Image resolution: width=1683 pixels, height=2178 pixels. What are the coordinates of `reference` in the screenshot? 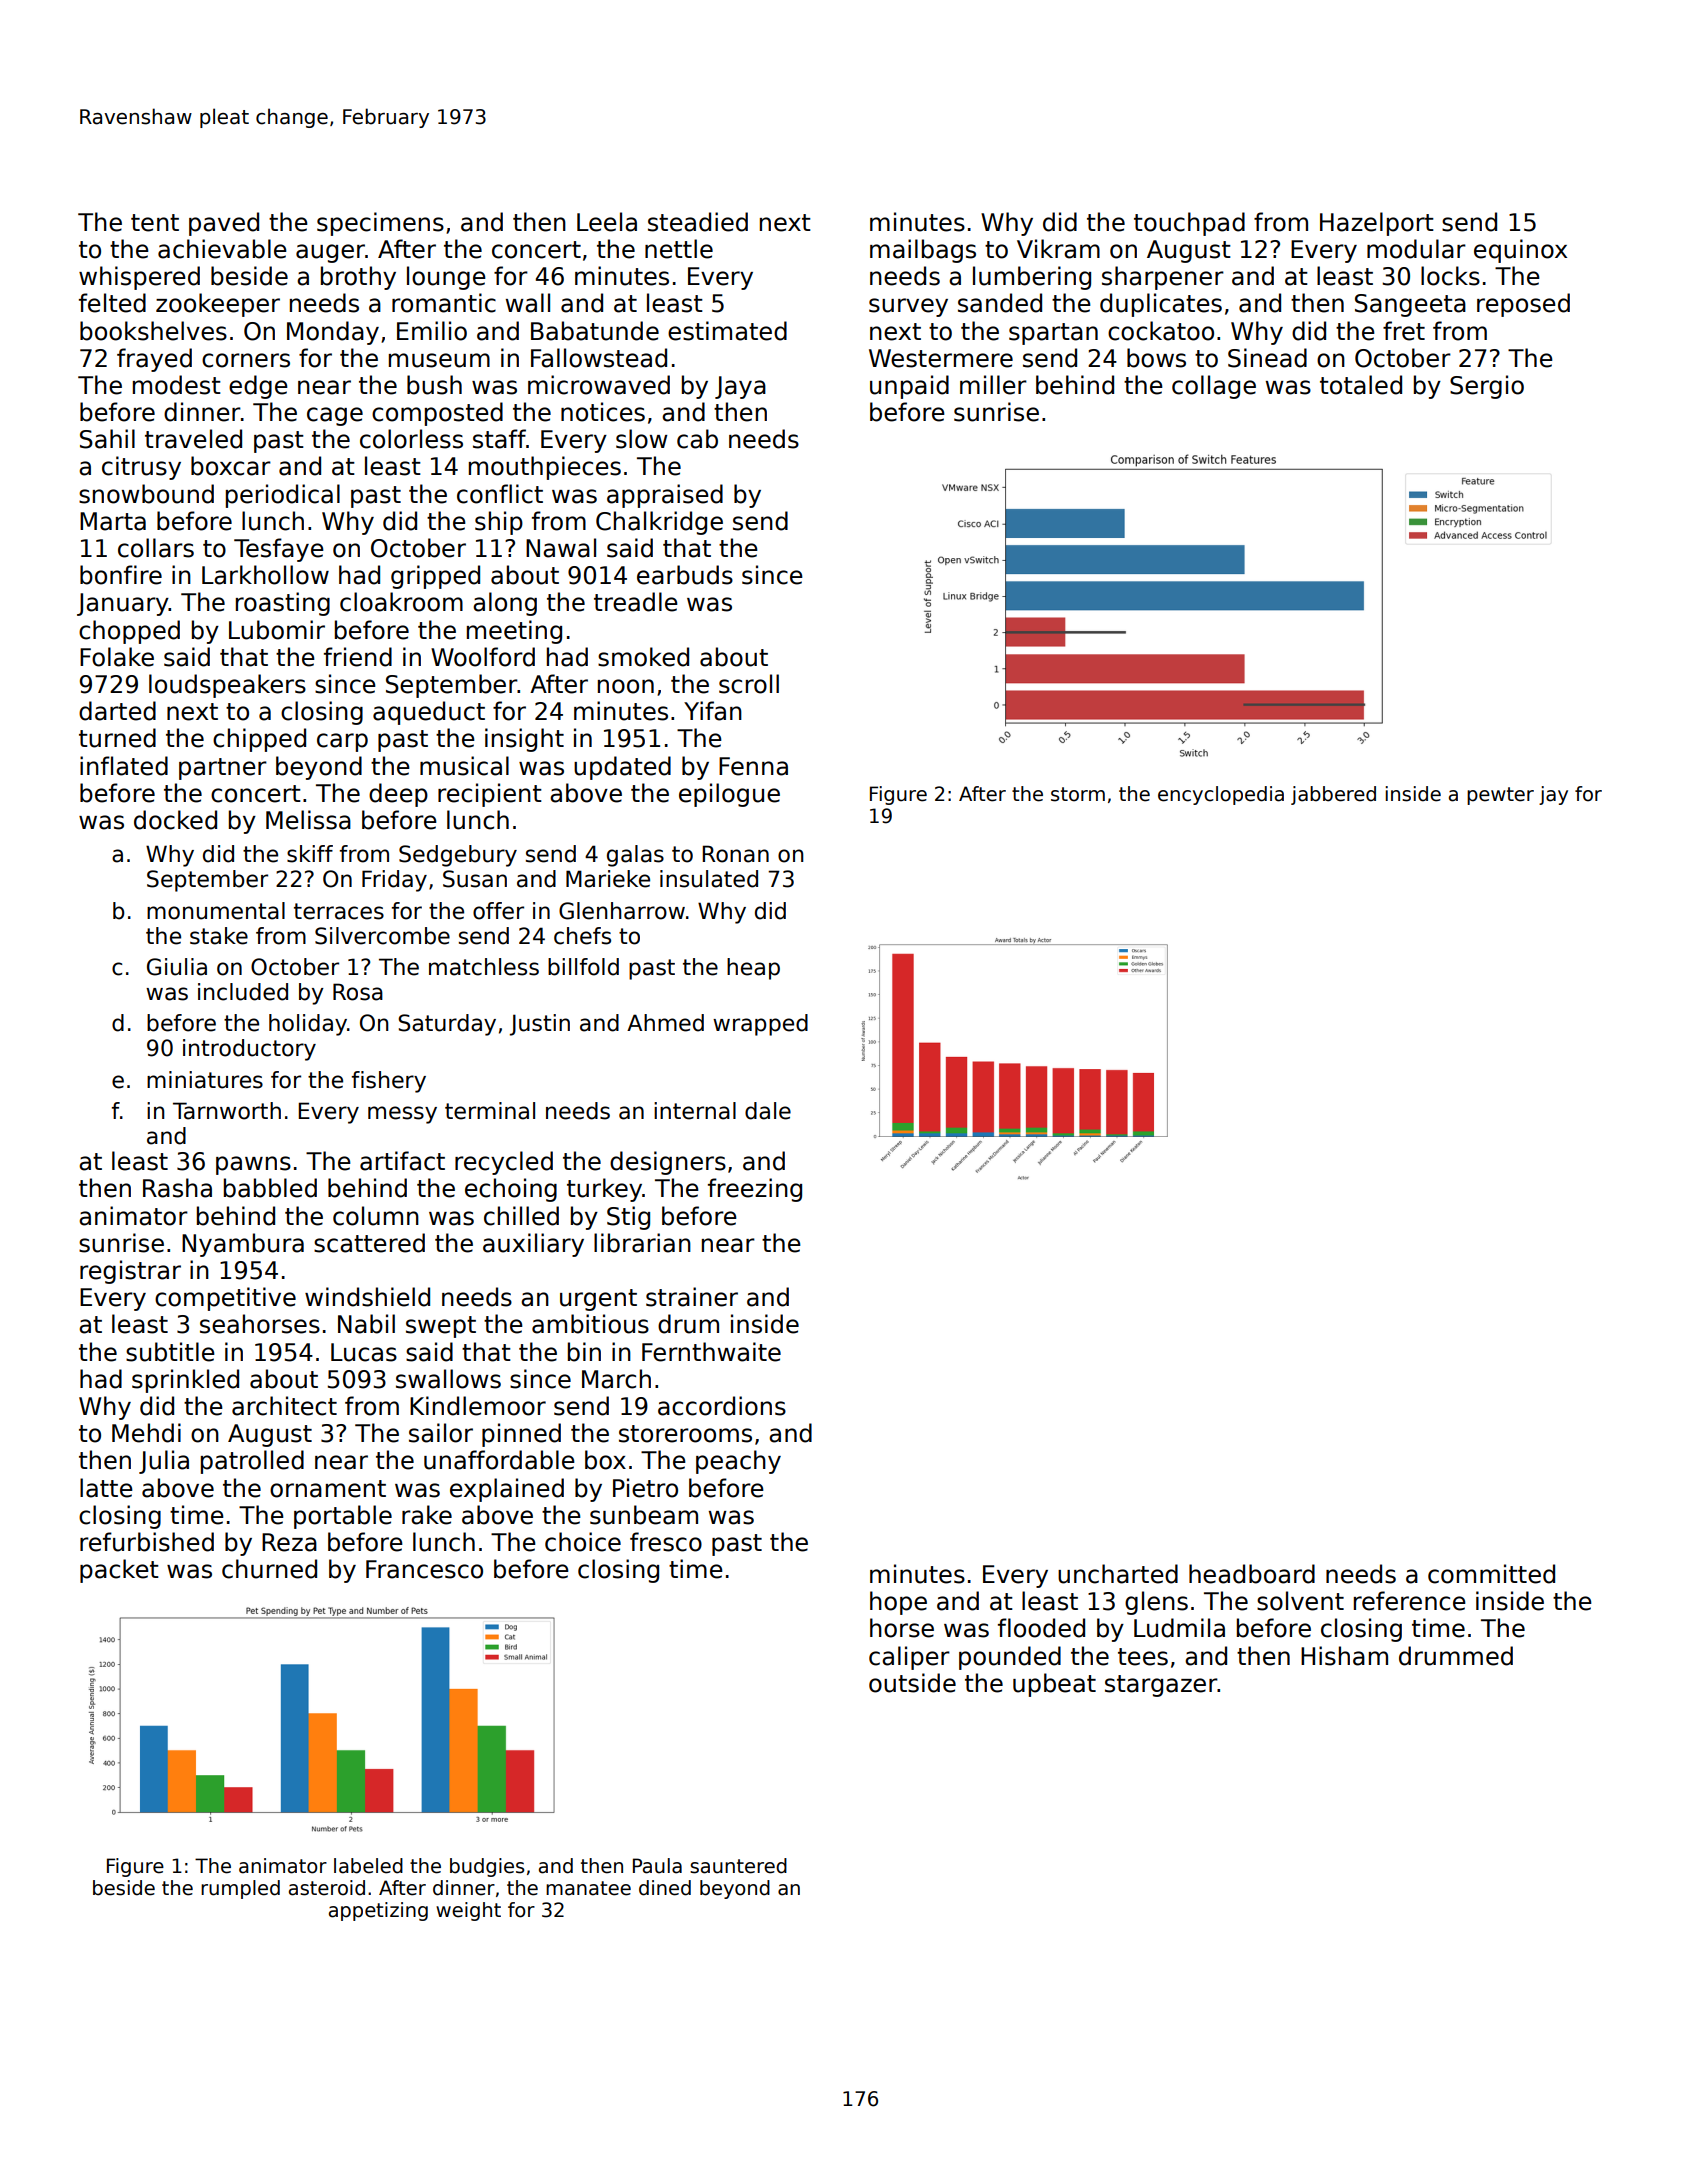 It's located at (1410, 1601).
